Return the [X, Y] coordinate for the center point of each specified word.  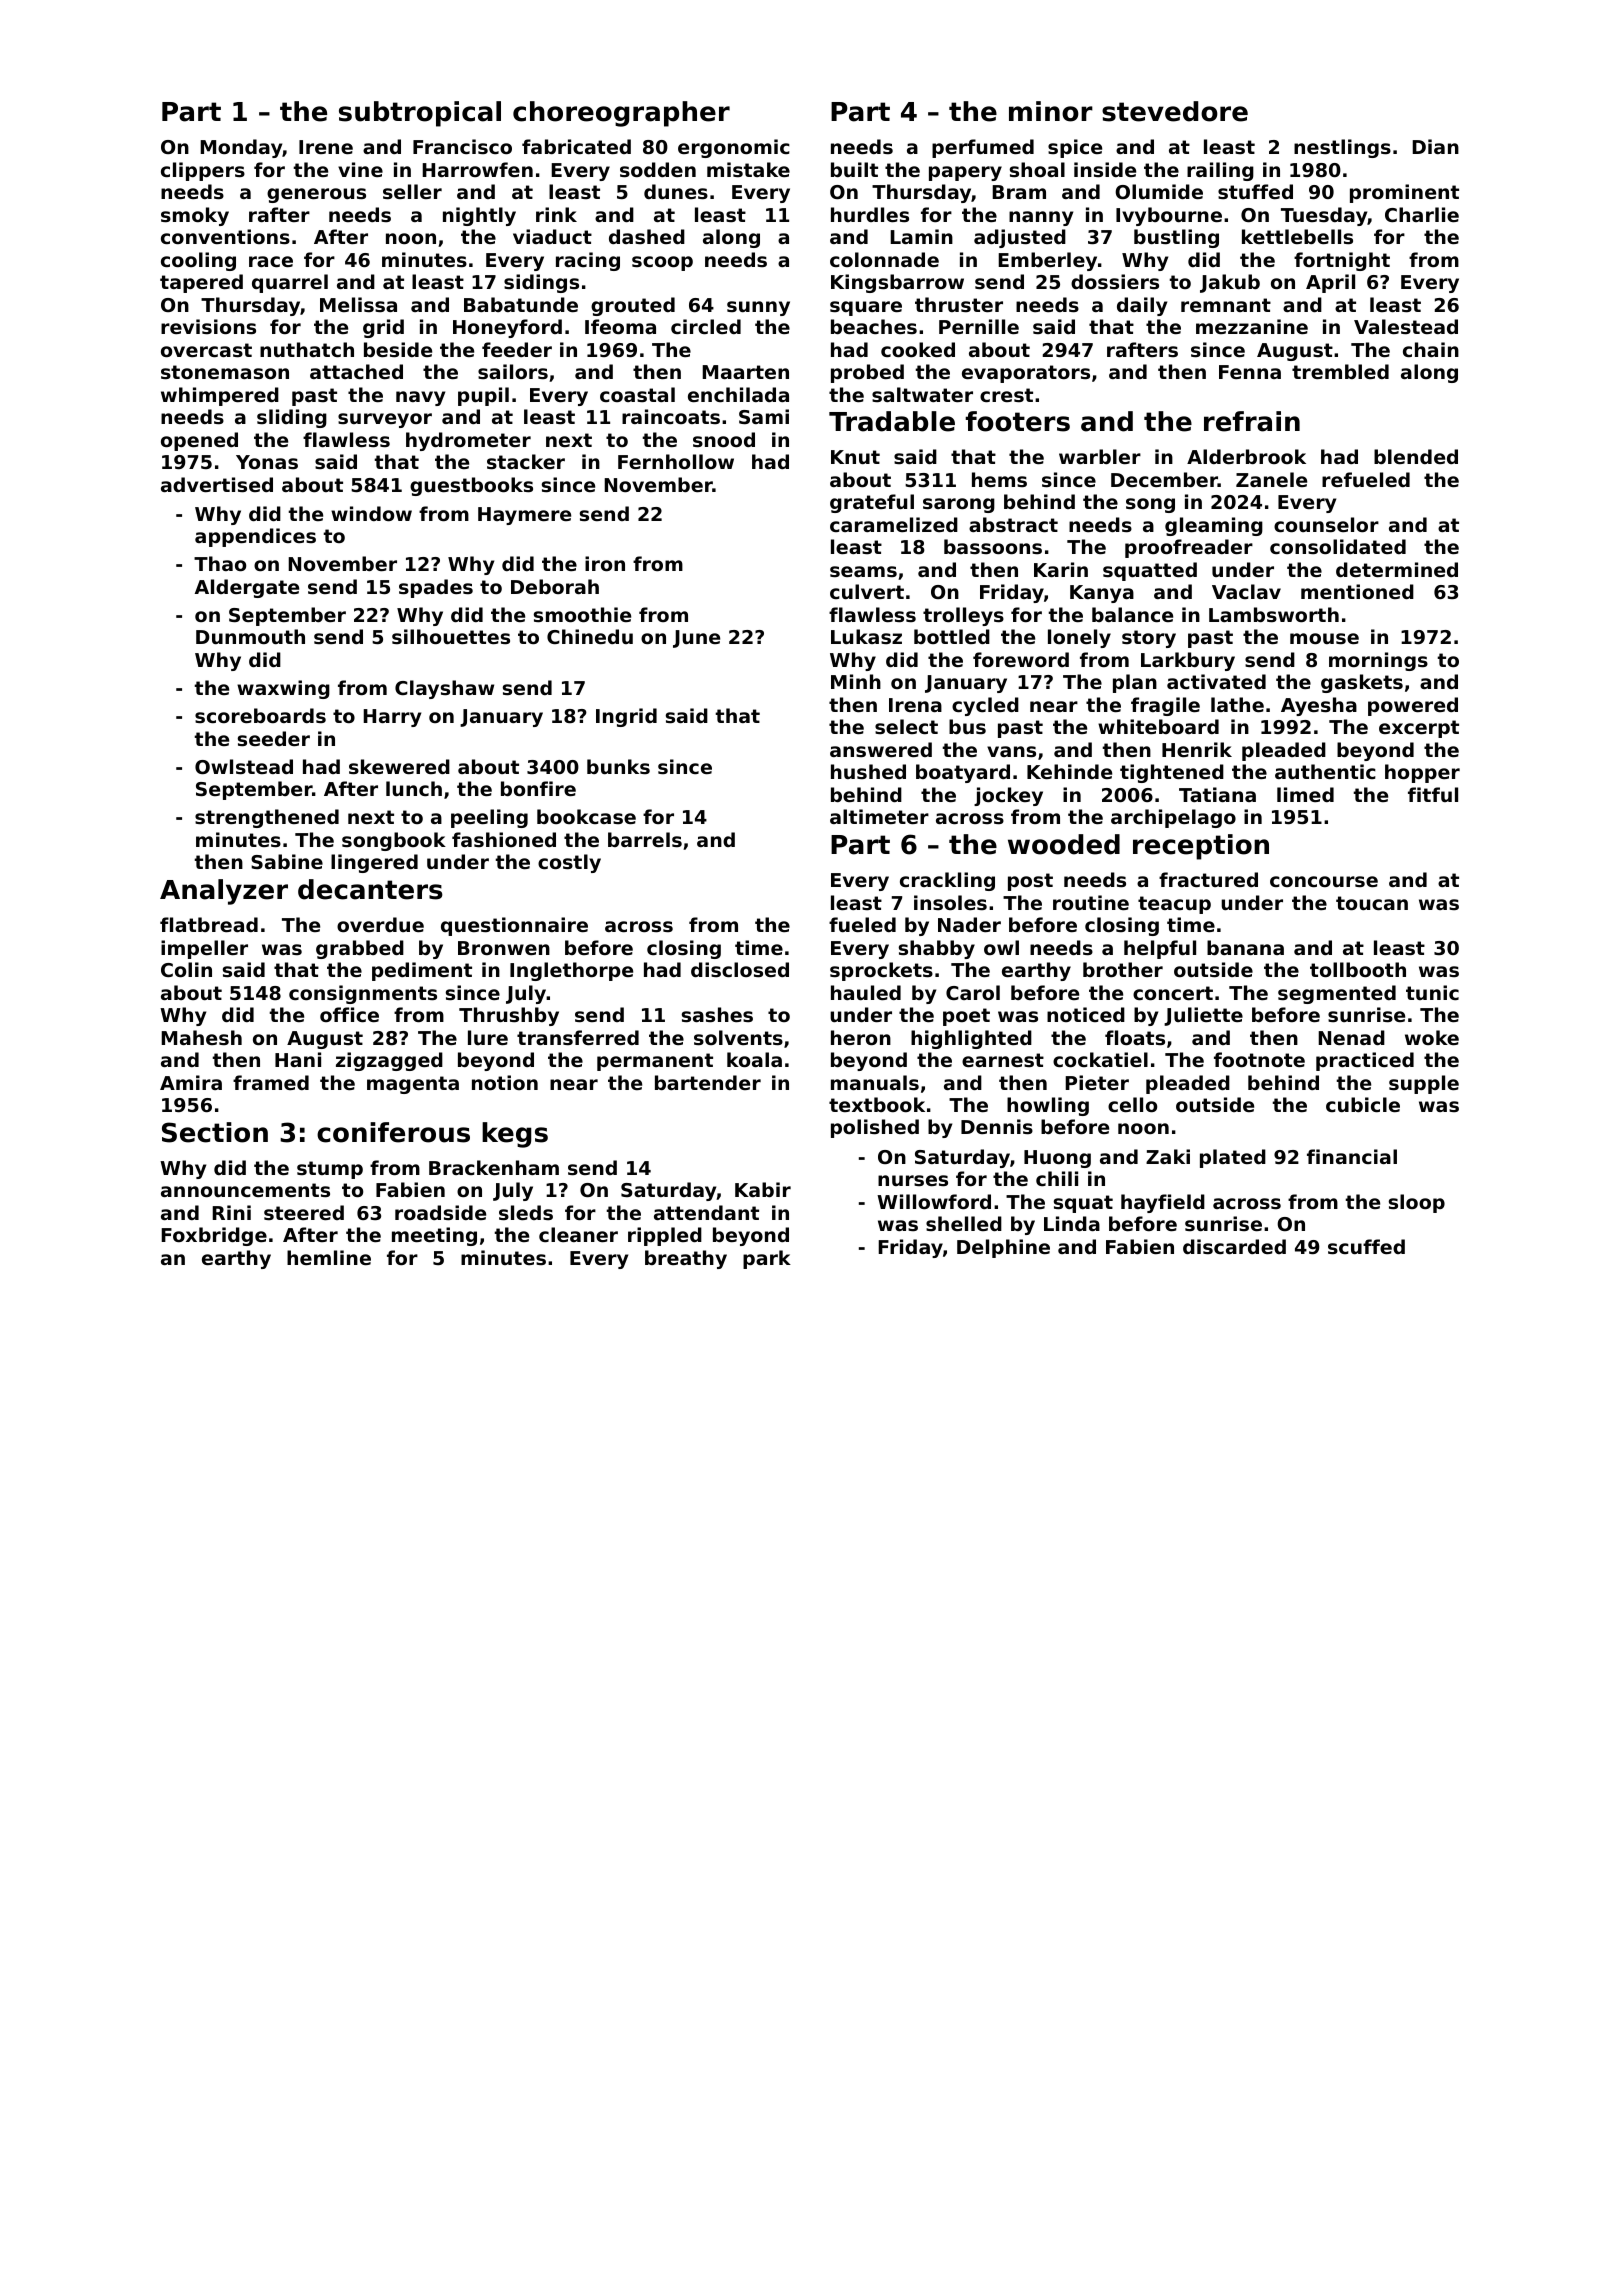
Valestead [1406, 327]
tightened [1172, 773]
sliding [292, 418]
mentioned [1357, 591]
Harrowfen [477, 169]
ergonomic [734, 148]
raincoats [671, 416]
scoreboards [260, 715]
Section [215, 1132]
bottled [952, 636]
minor [1051, 111]
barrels [645, 839]
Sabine [287, 861]
